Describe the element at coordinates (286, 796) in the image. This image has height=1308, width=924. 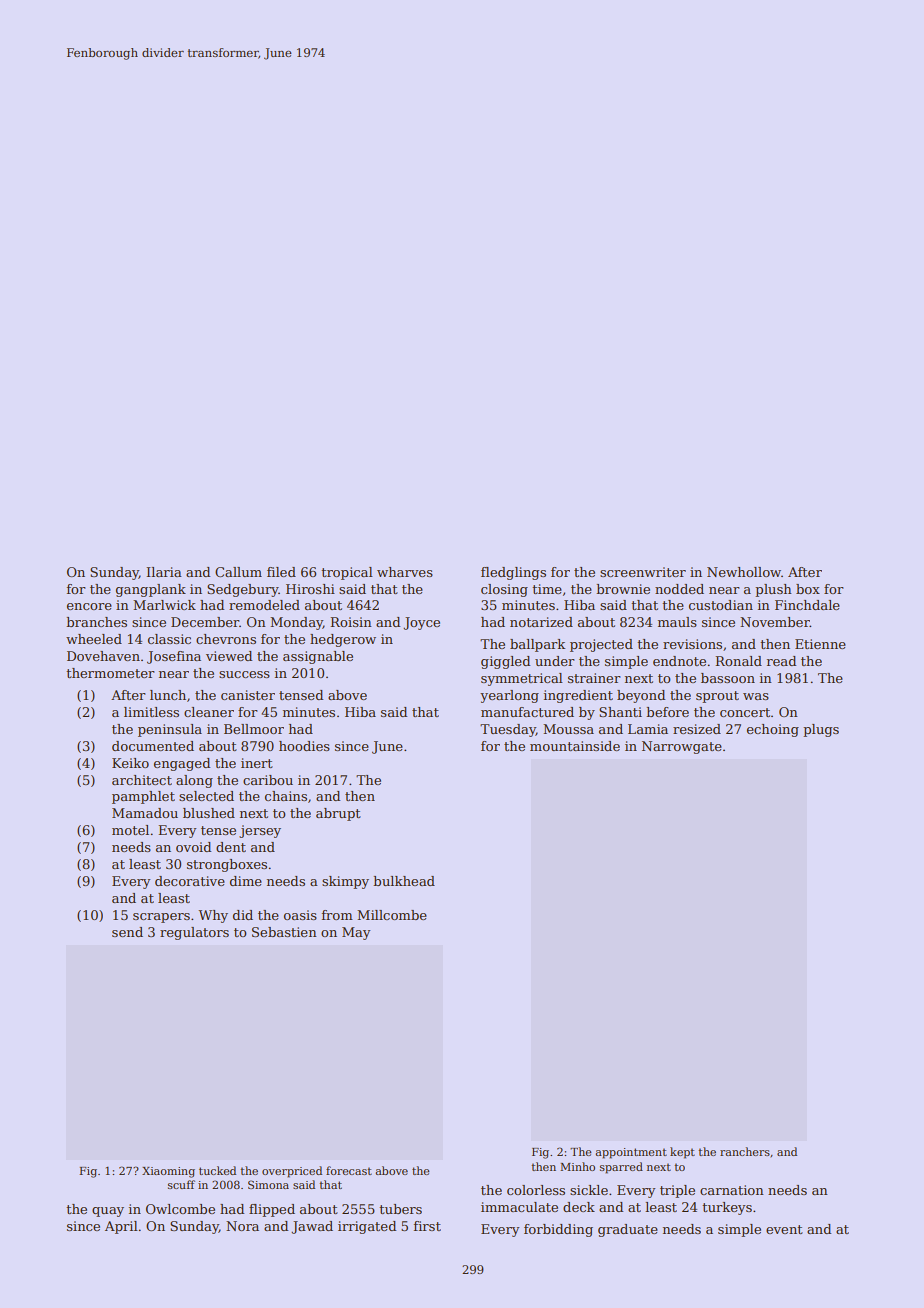
I see `chains` at that location.
